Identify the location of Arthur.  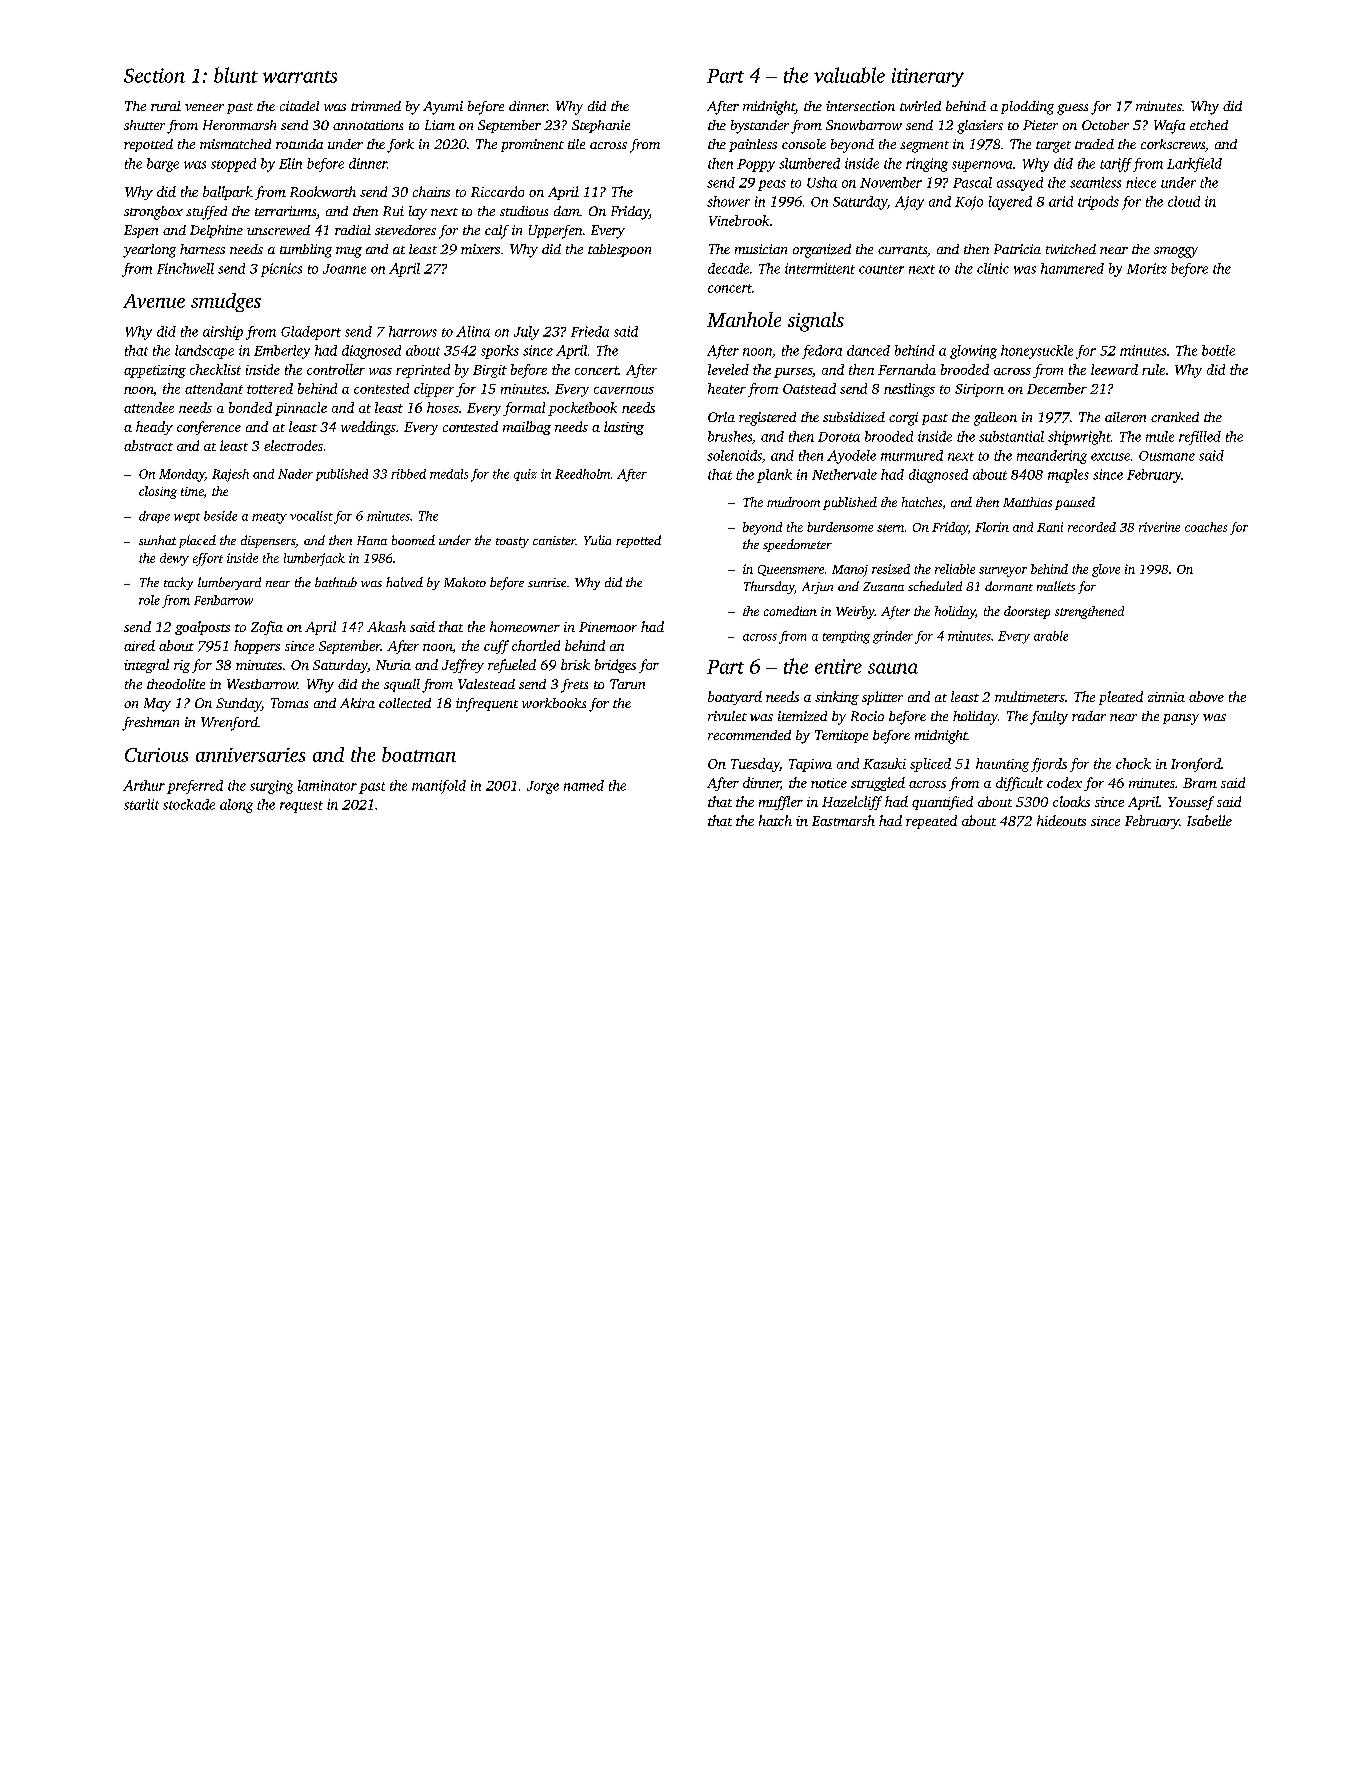
(144, 785).
